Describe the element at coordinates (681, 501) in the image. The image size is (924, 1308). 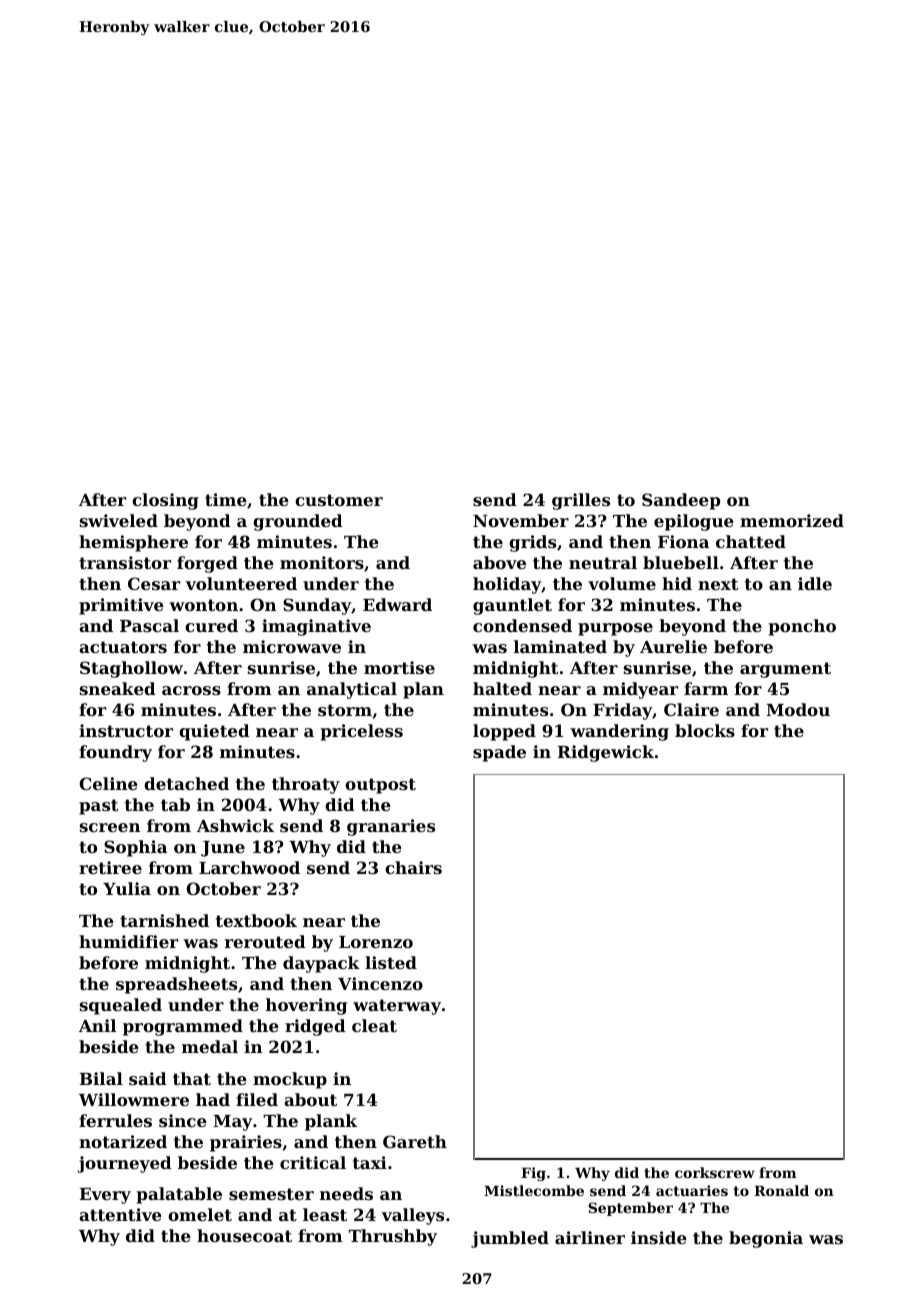
I see `Sandeep` at that location.
